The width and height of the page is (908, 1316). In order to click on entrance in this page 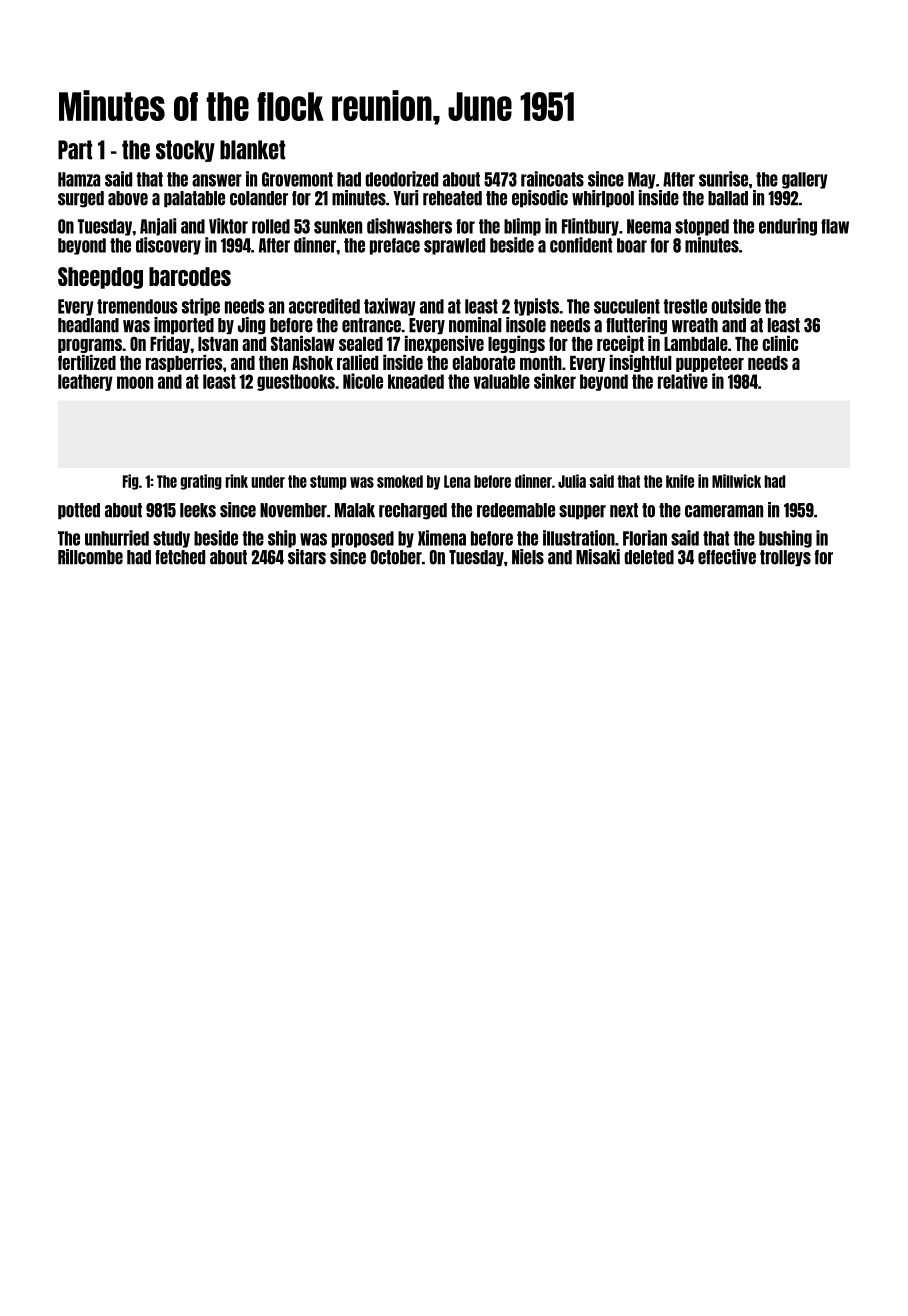, I will do `click(371, 325)`.
